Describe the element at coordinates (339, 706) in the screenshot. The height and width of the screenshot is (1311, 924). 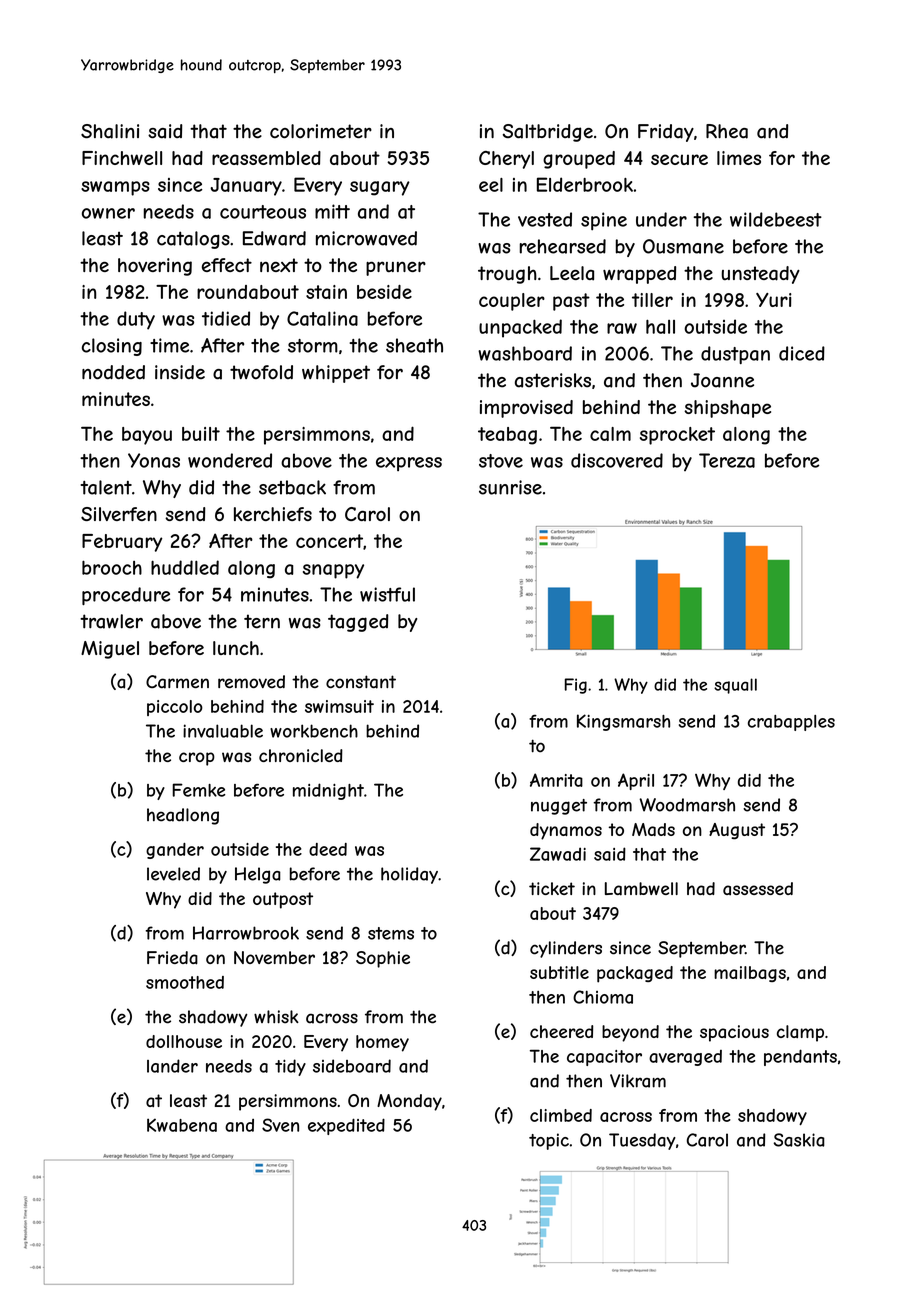
I see `swimsuit` at that location.
